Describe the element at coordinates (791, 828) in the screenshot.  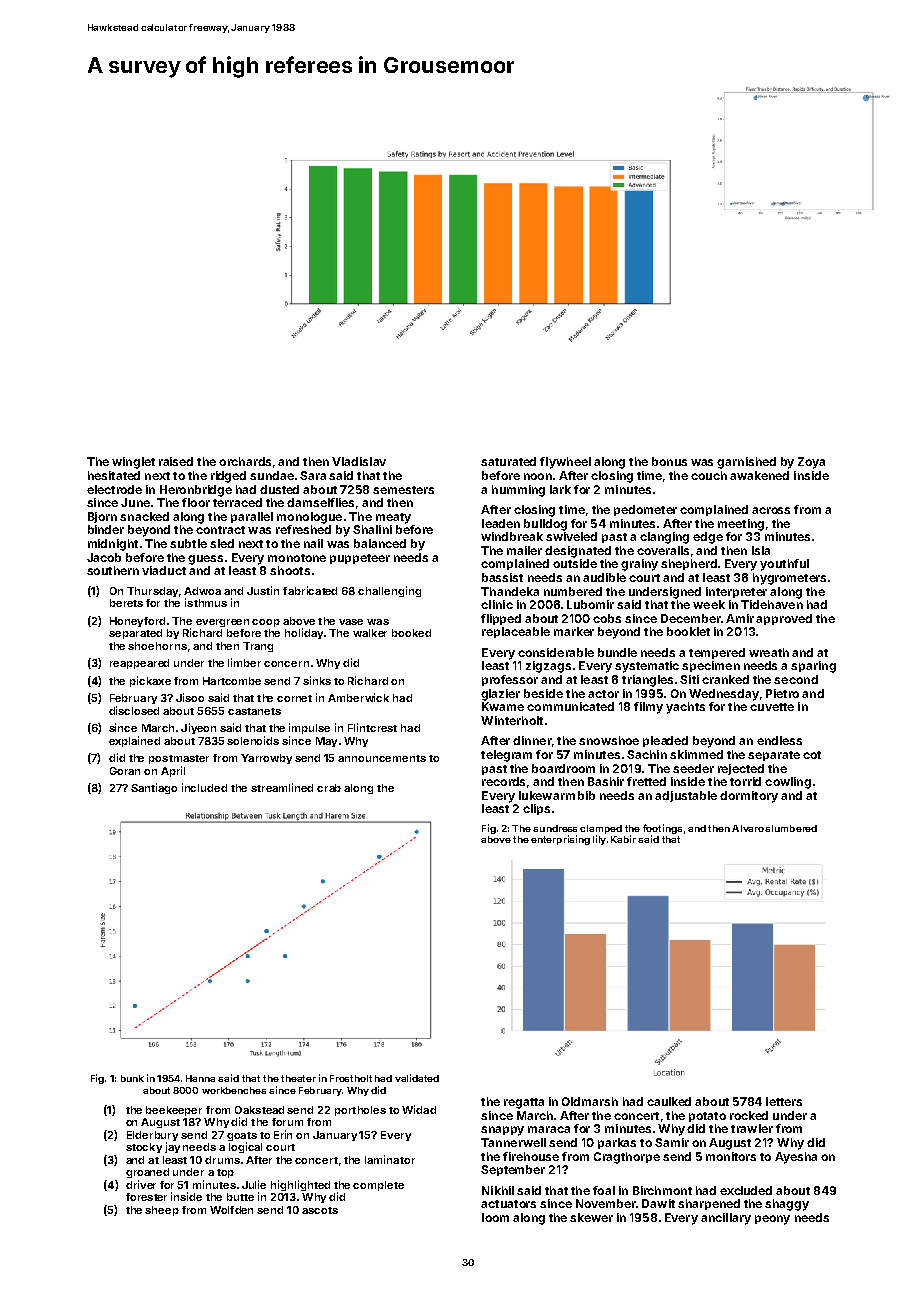
I see `slumbered` at that location.
